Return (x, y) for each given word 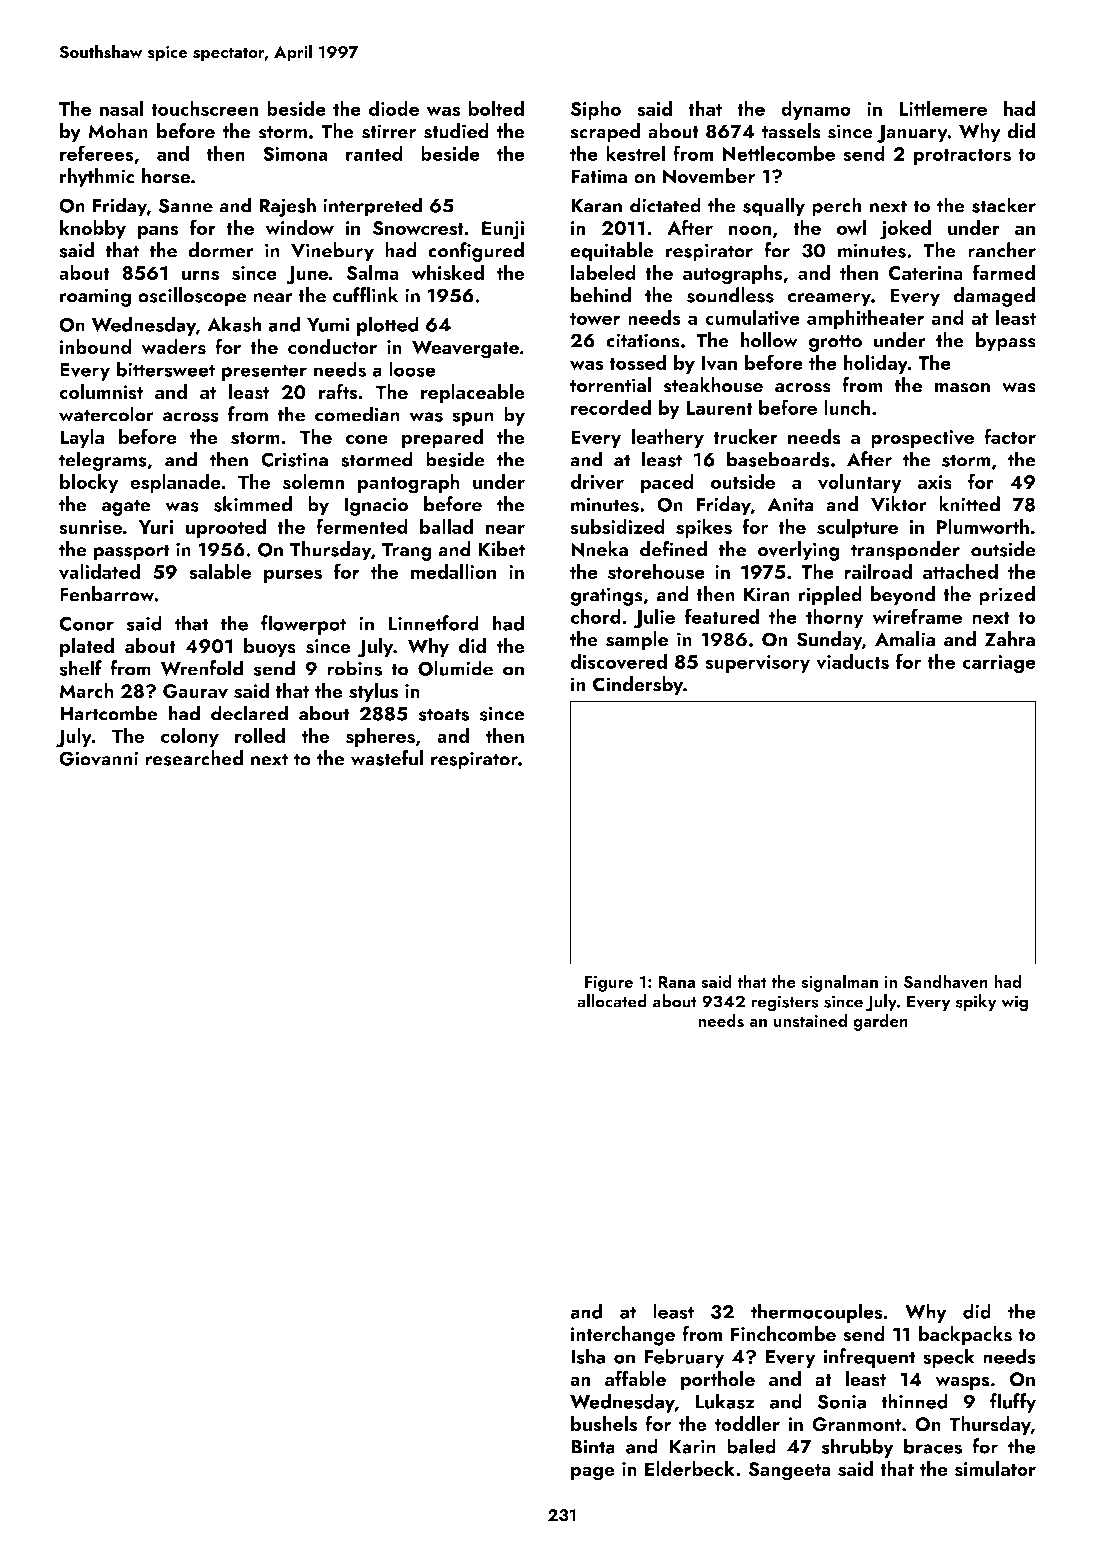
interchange (623, 1336)
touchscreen (205, 108)
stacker (1004, 205)
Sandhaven (946, 981)
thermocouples (816, 1313)
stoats (444, 714)
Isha (588, 1356)
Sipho (596, 110)
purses (293, 576)
